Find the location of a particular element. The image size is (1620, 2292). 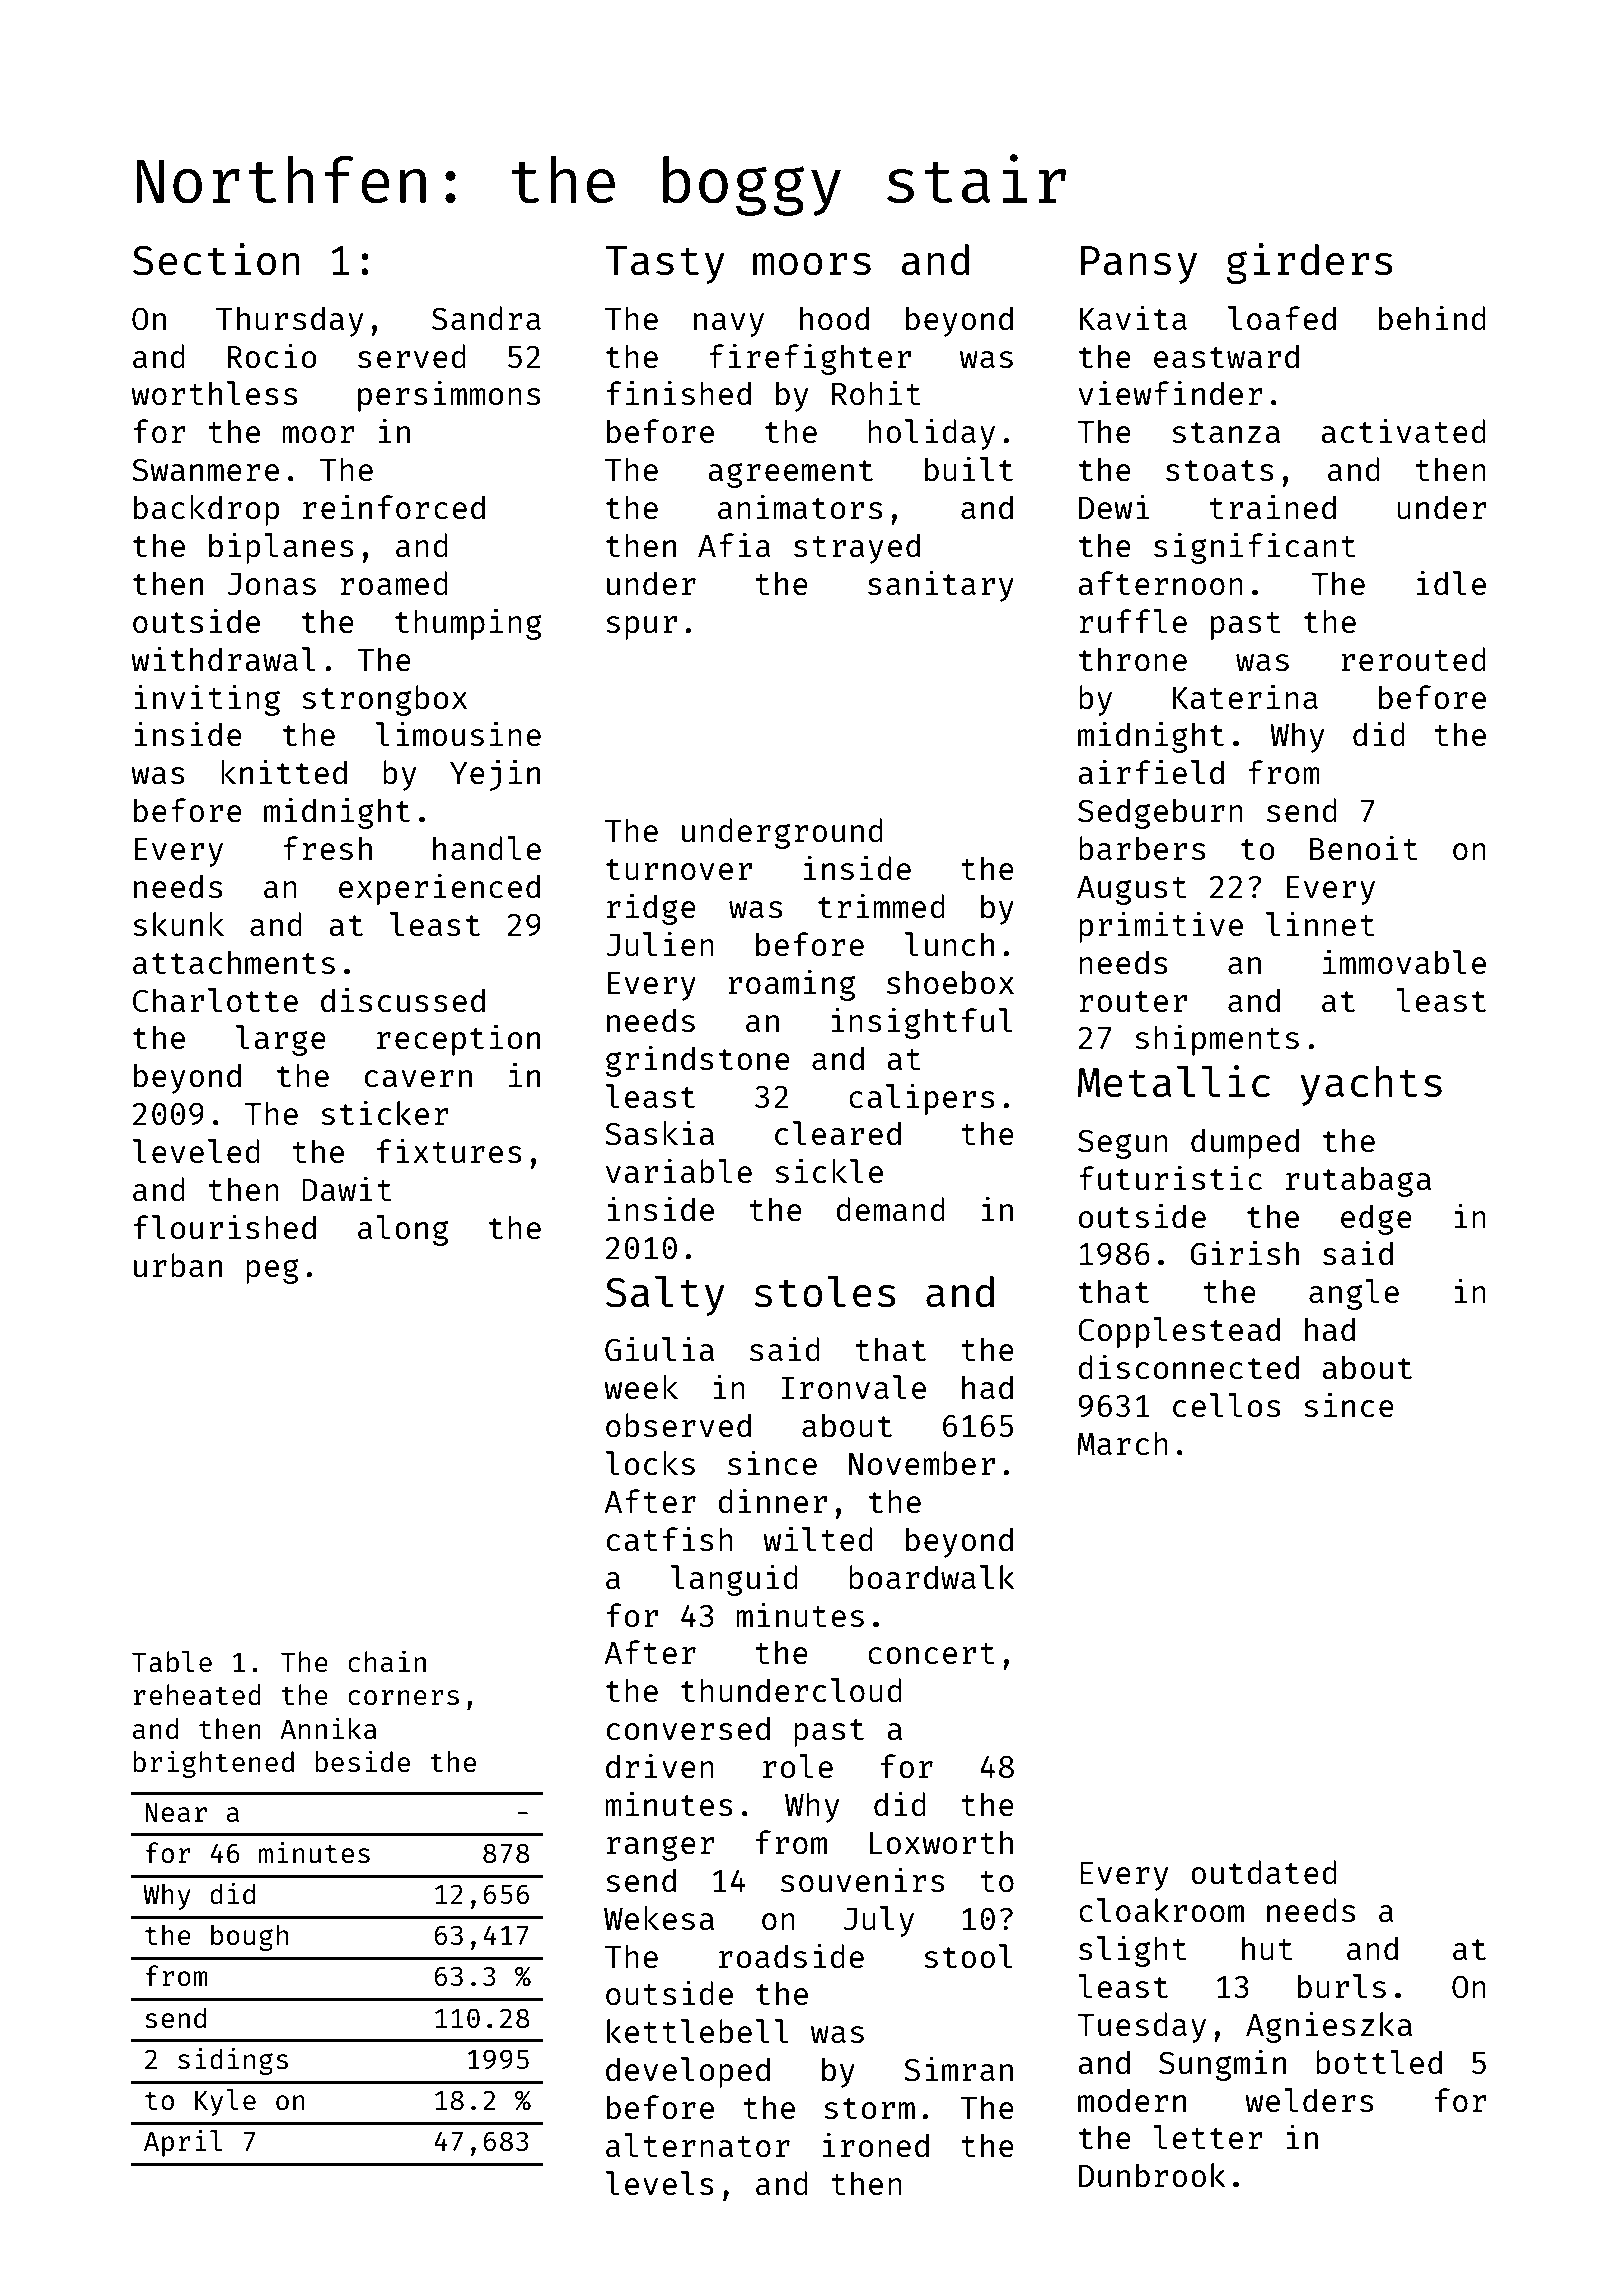

barbers is located at coordinates (1142, 848).
